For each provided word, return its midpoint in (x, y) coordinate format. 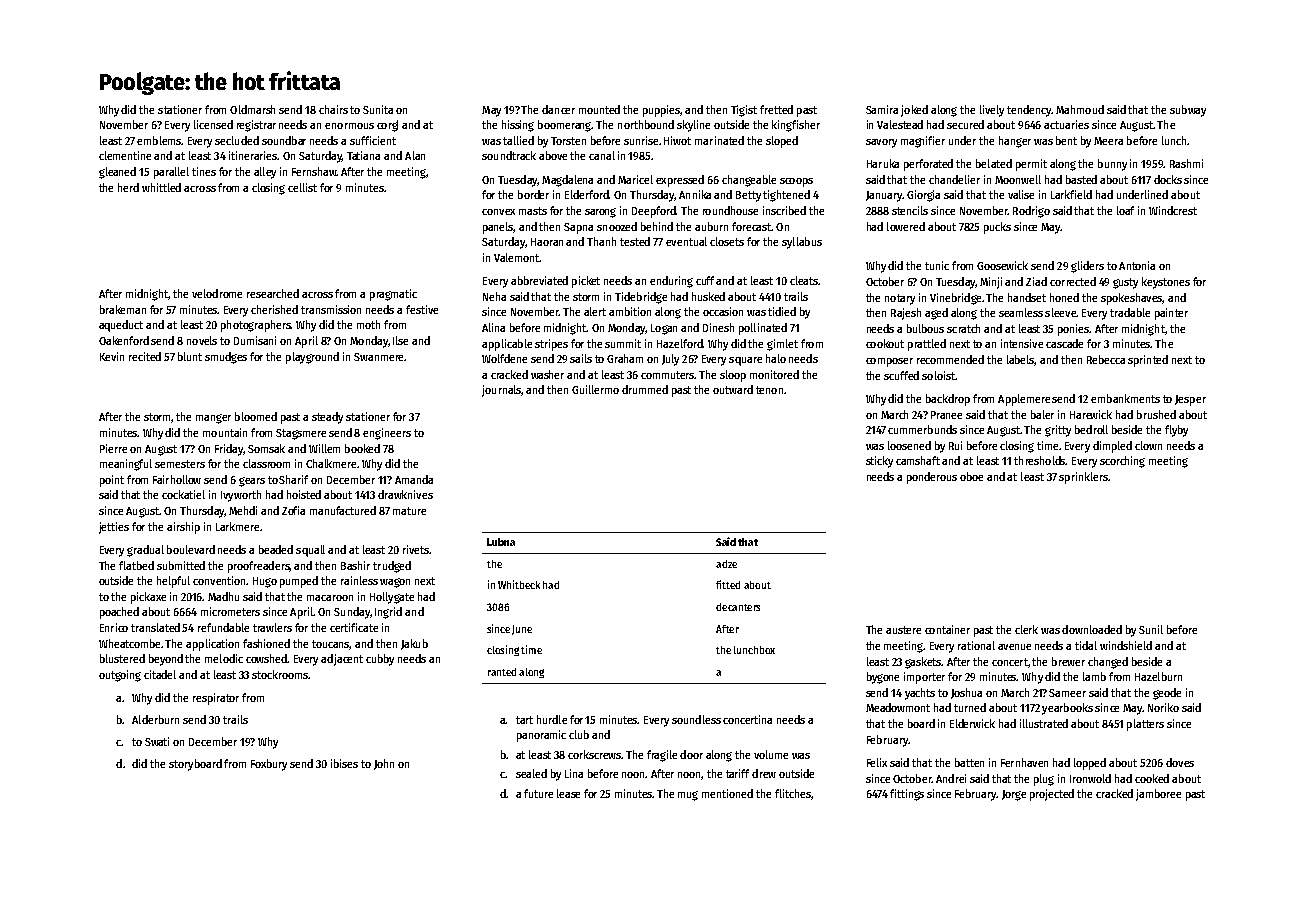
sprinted (1148, 361)
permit (1031, 165)
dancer (558, 109)
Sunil (1151, 629)
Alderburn (155, 719)
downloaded (1092, 629)
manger (213, 419)
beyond (166, 660)
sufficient (373, 140)
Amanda (414, 479)
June (522, 630)
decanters (738, 607)
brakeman (123, 309)
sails (581, 358)
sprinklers (1083, 478)
